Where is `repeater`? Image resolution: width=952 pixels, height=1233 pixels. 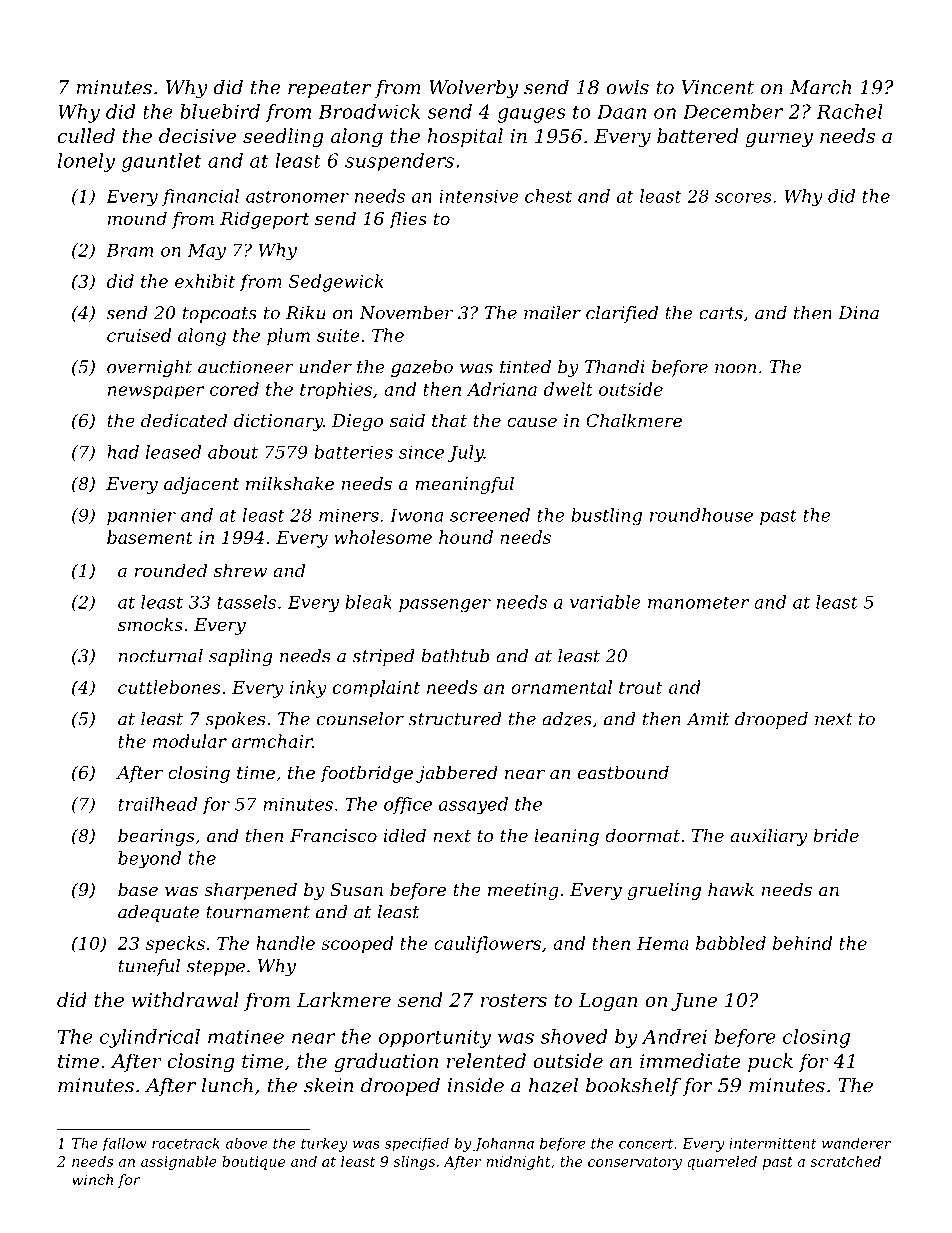
repeater is located at coordinates (329, 89).
